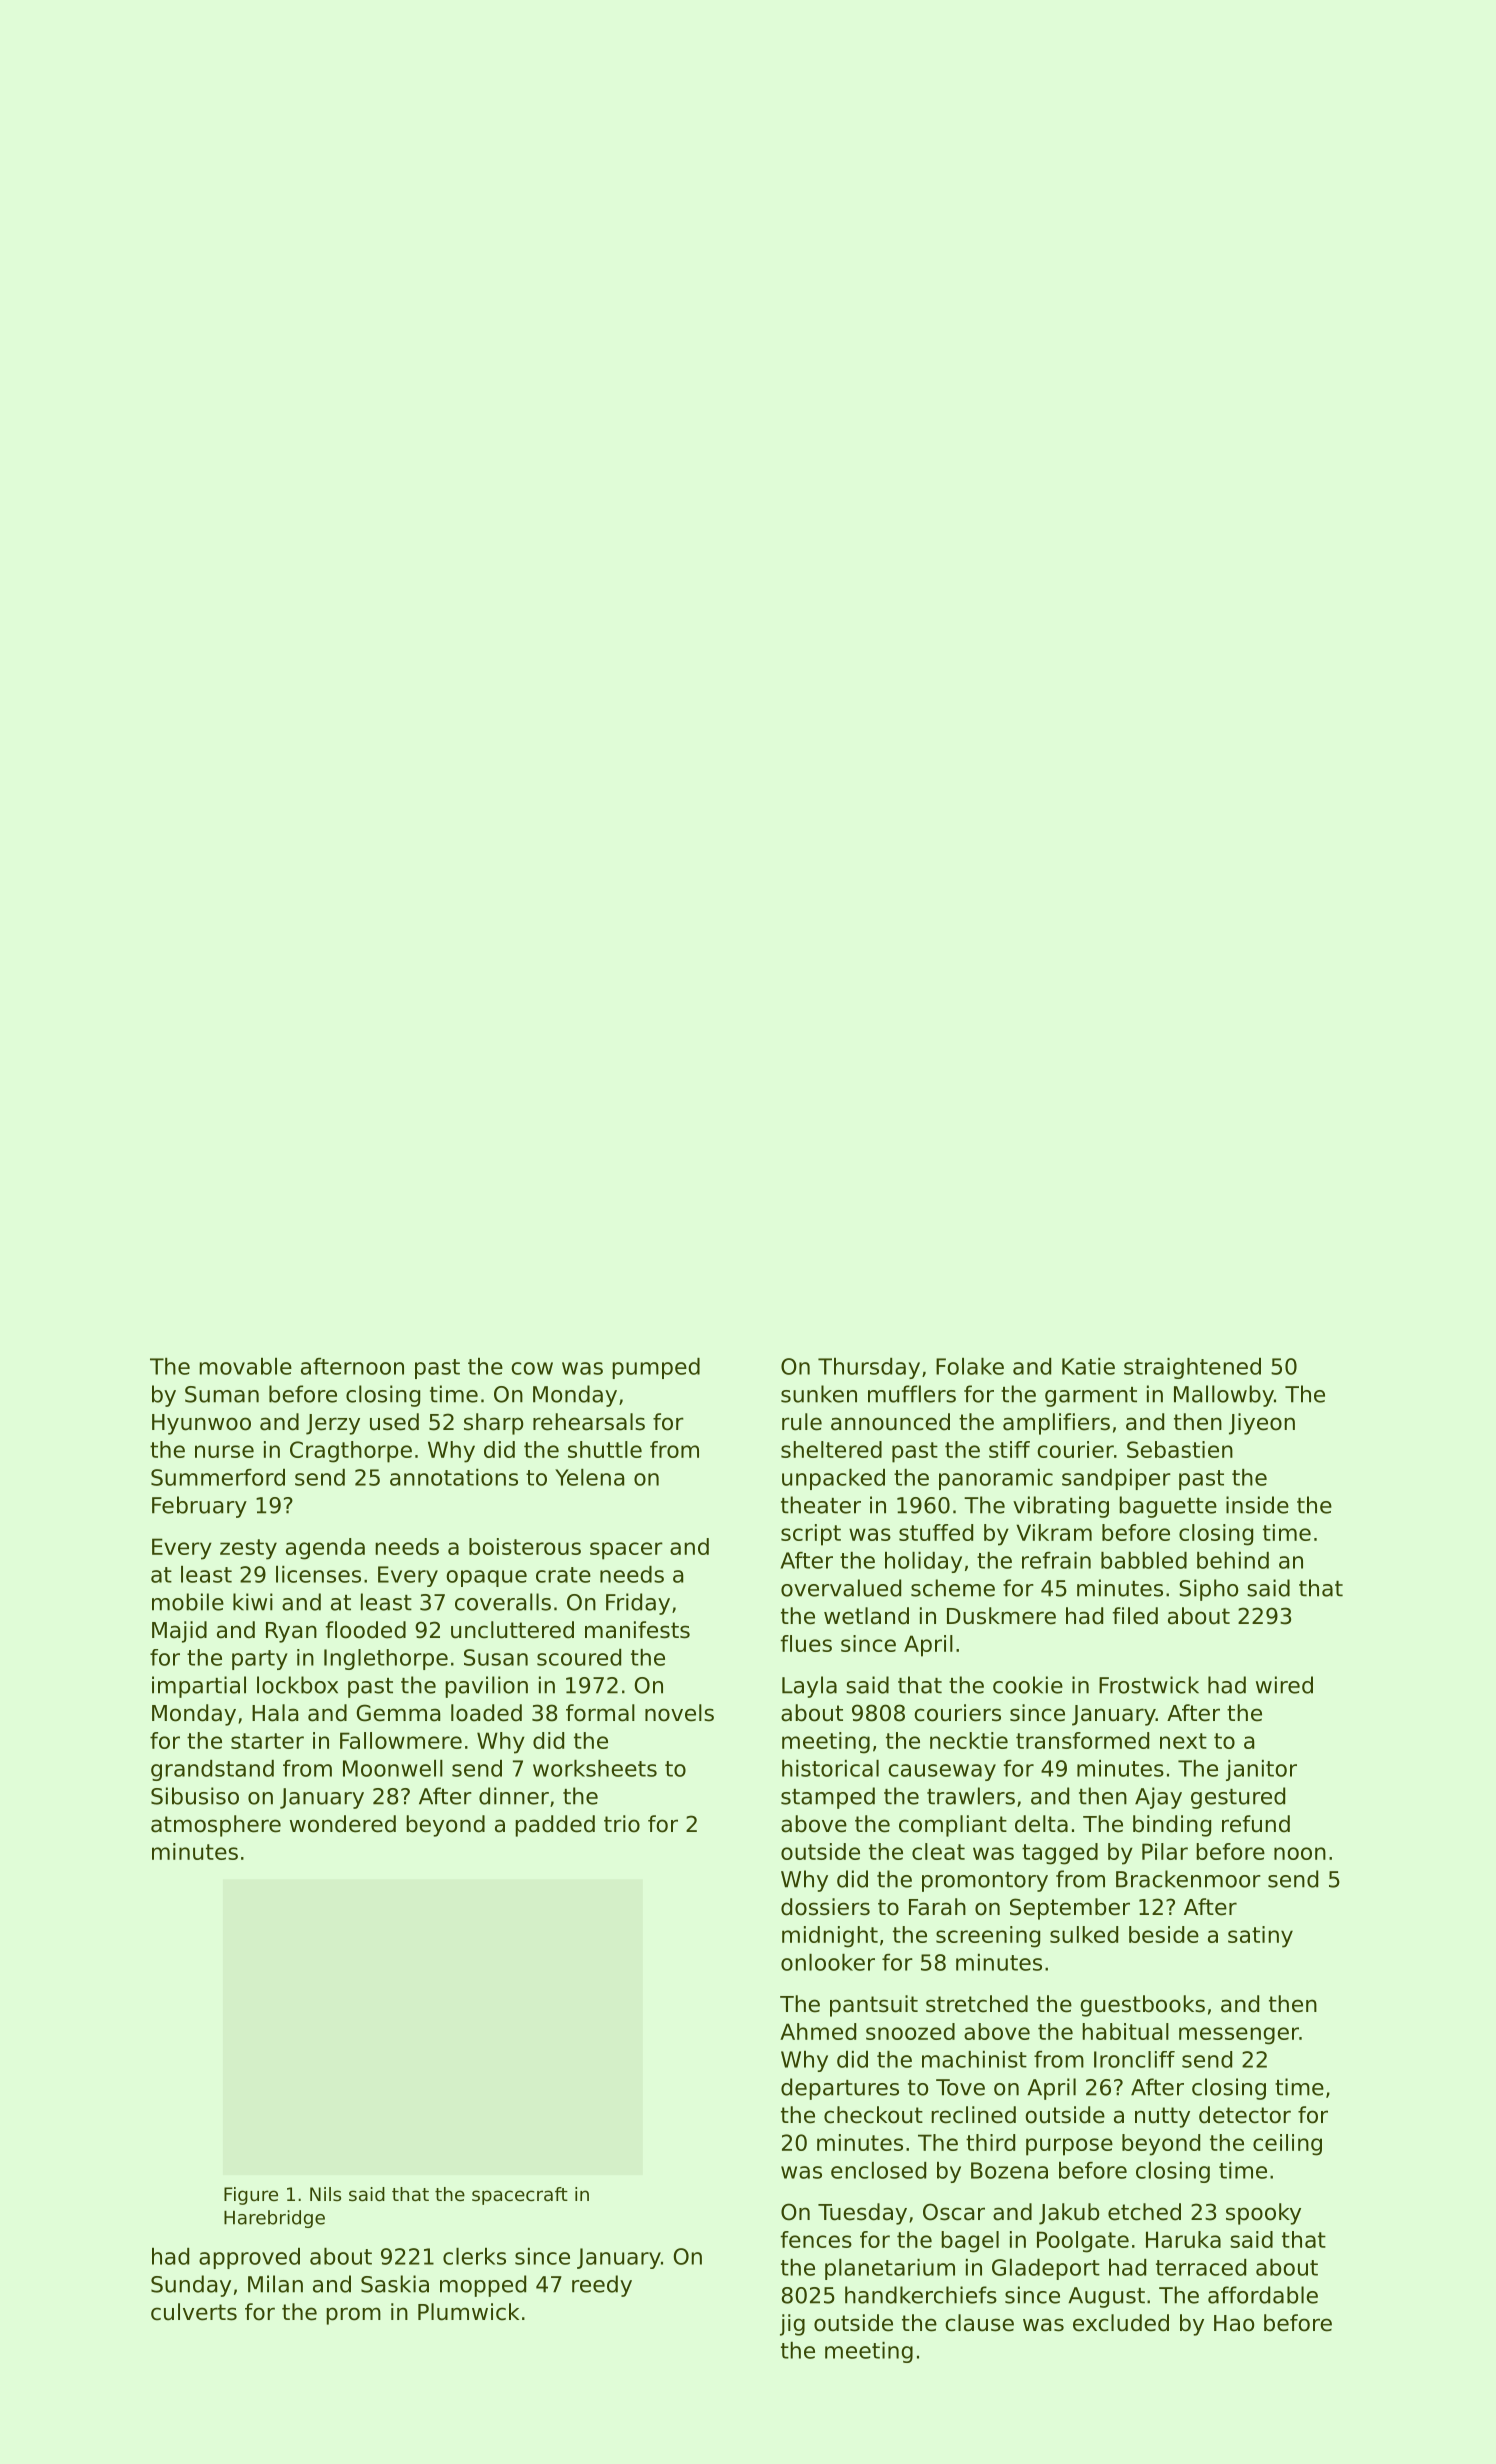 Image resolution: width=1496 pixels, height=2464 pixels. I want to click on jig, so click(792, 2325).
